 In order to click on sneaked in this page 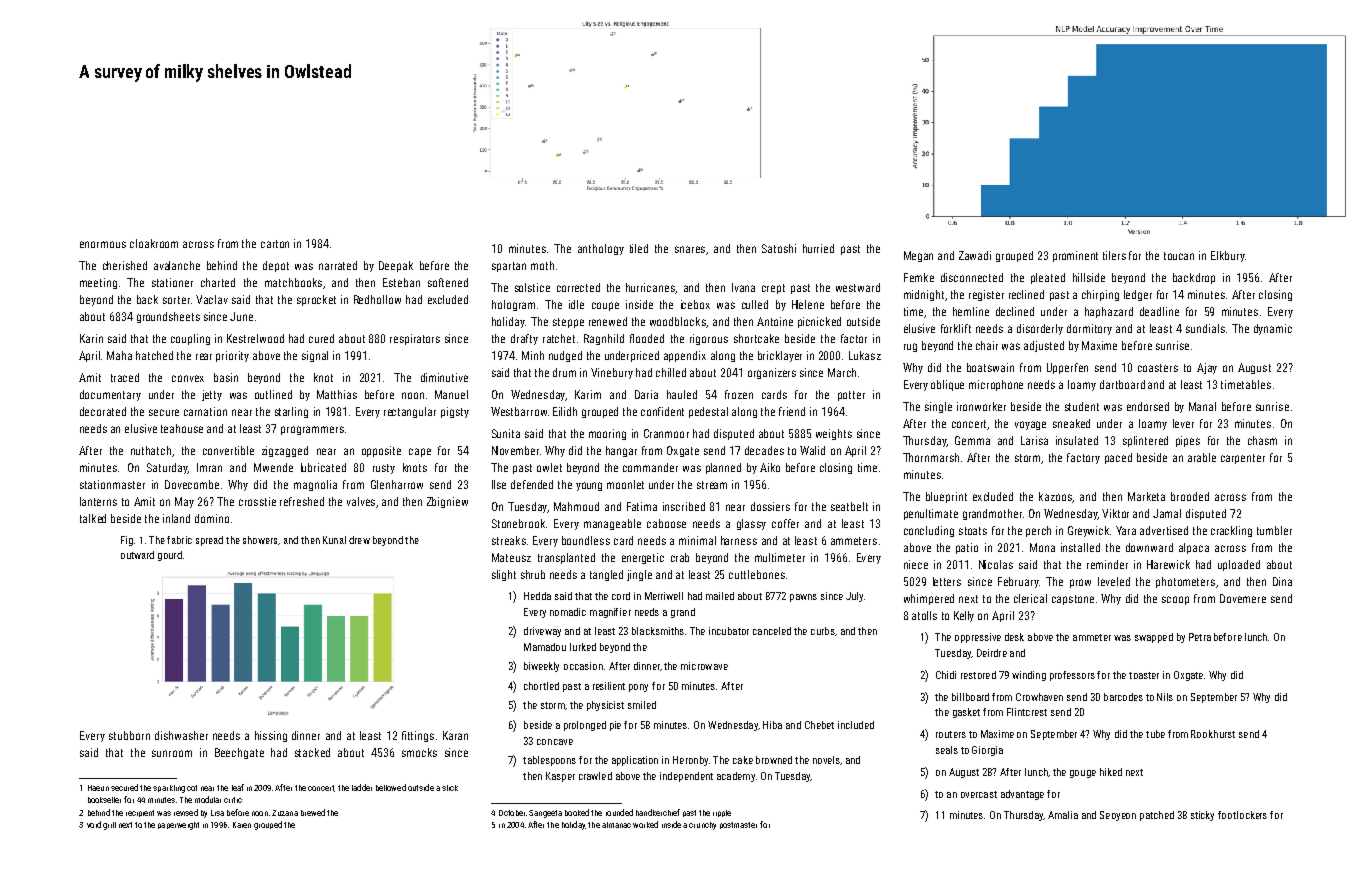, I will do `click(1071, 423)`.
